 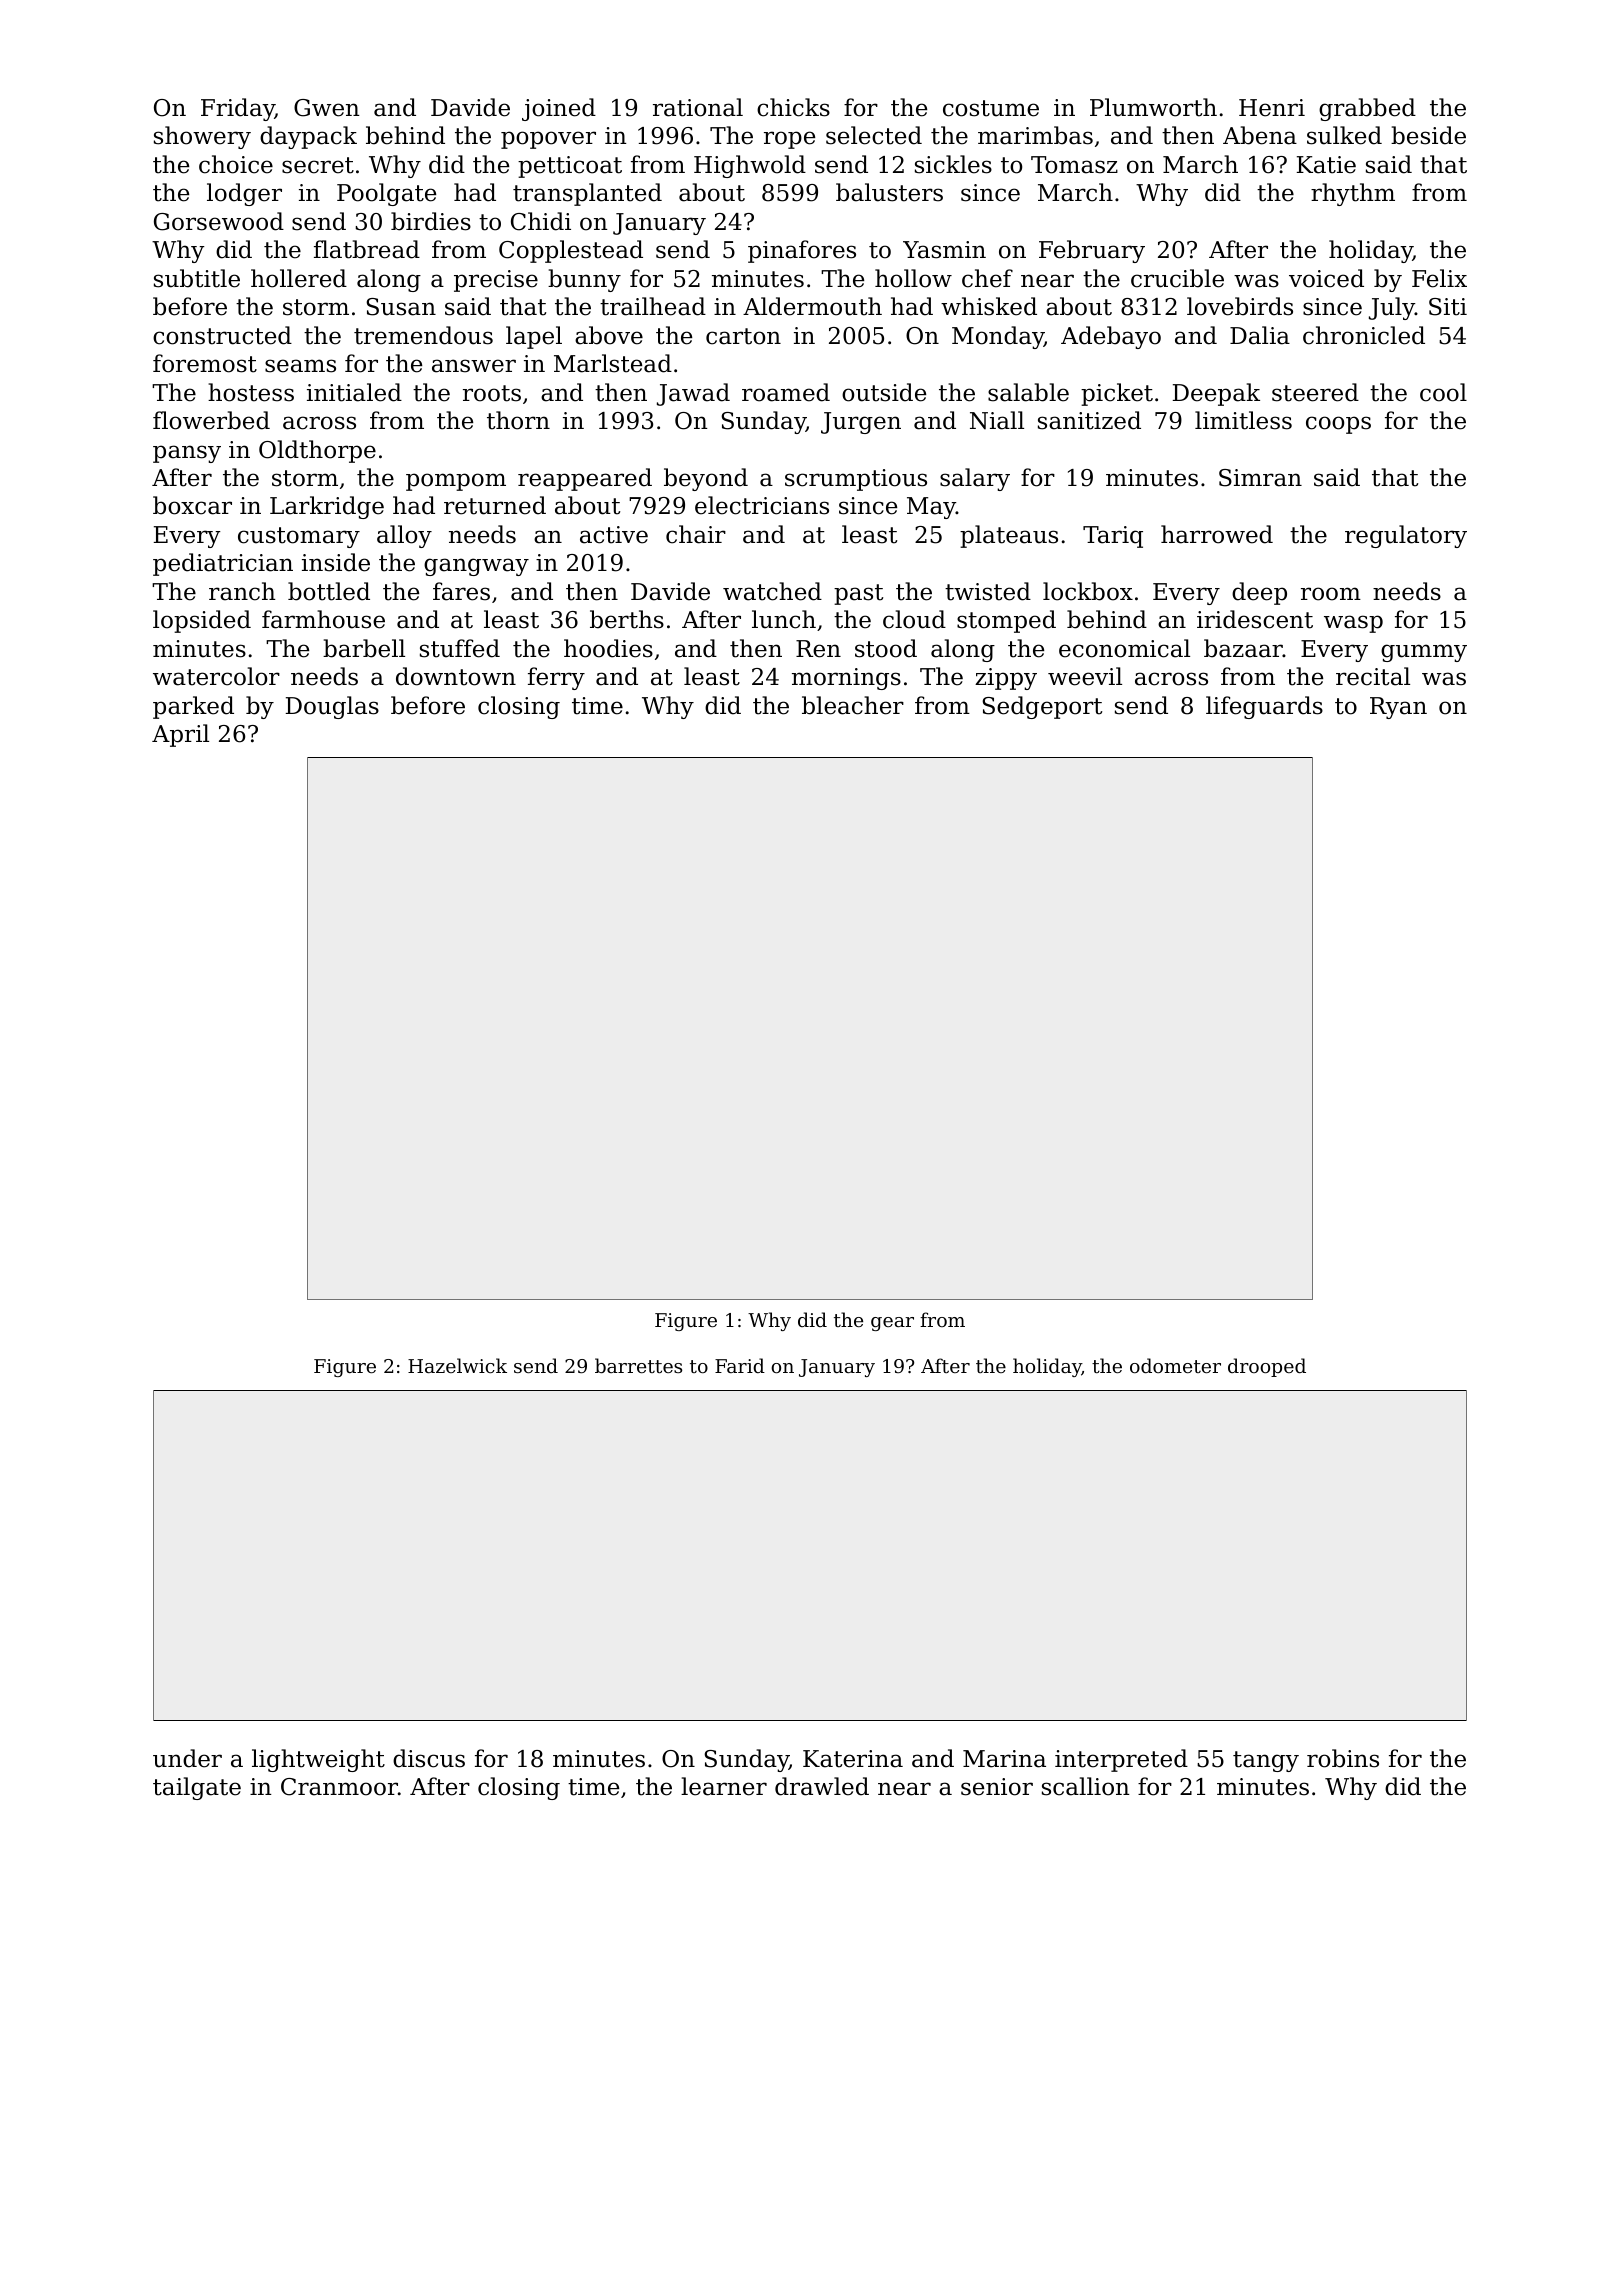 I want to click on transplanted, so click(x=587, y=194).
